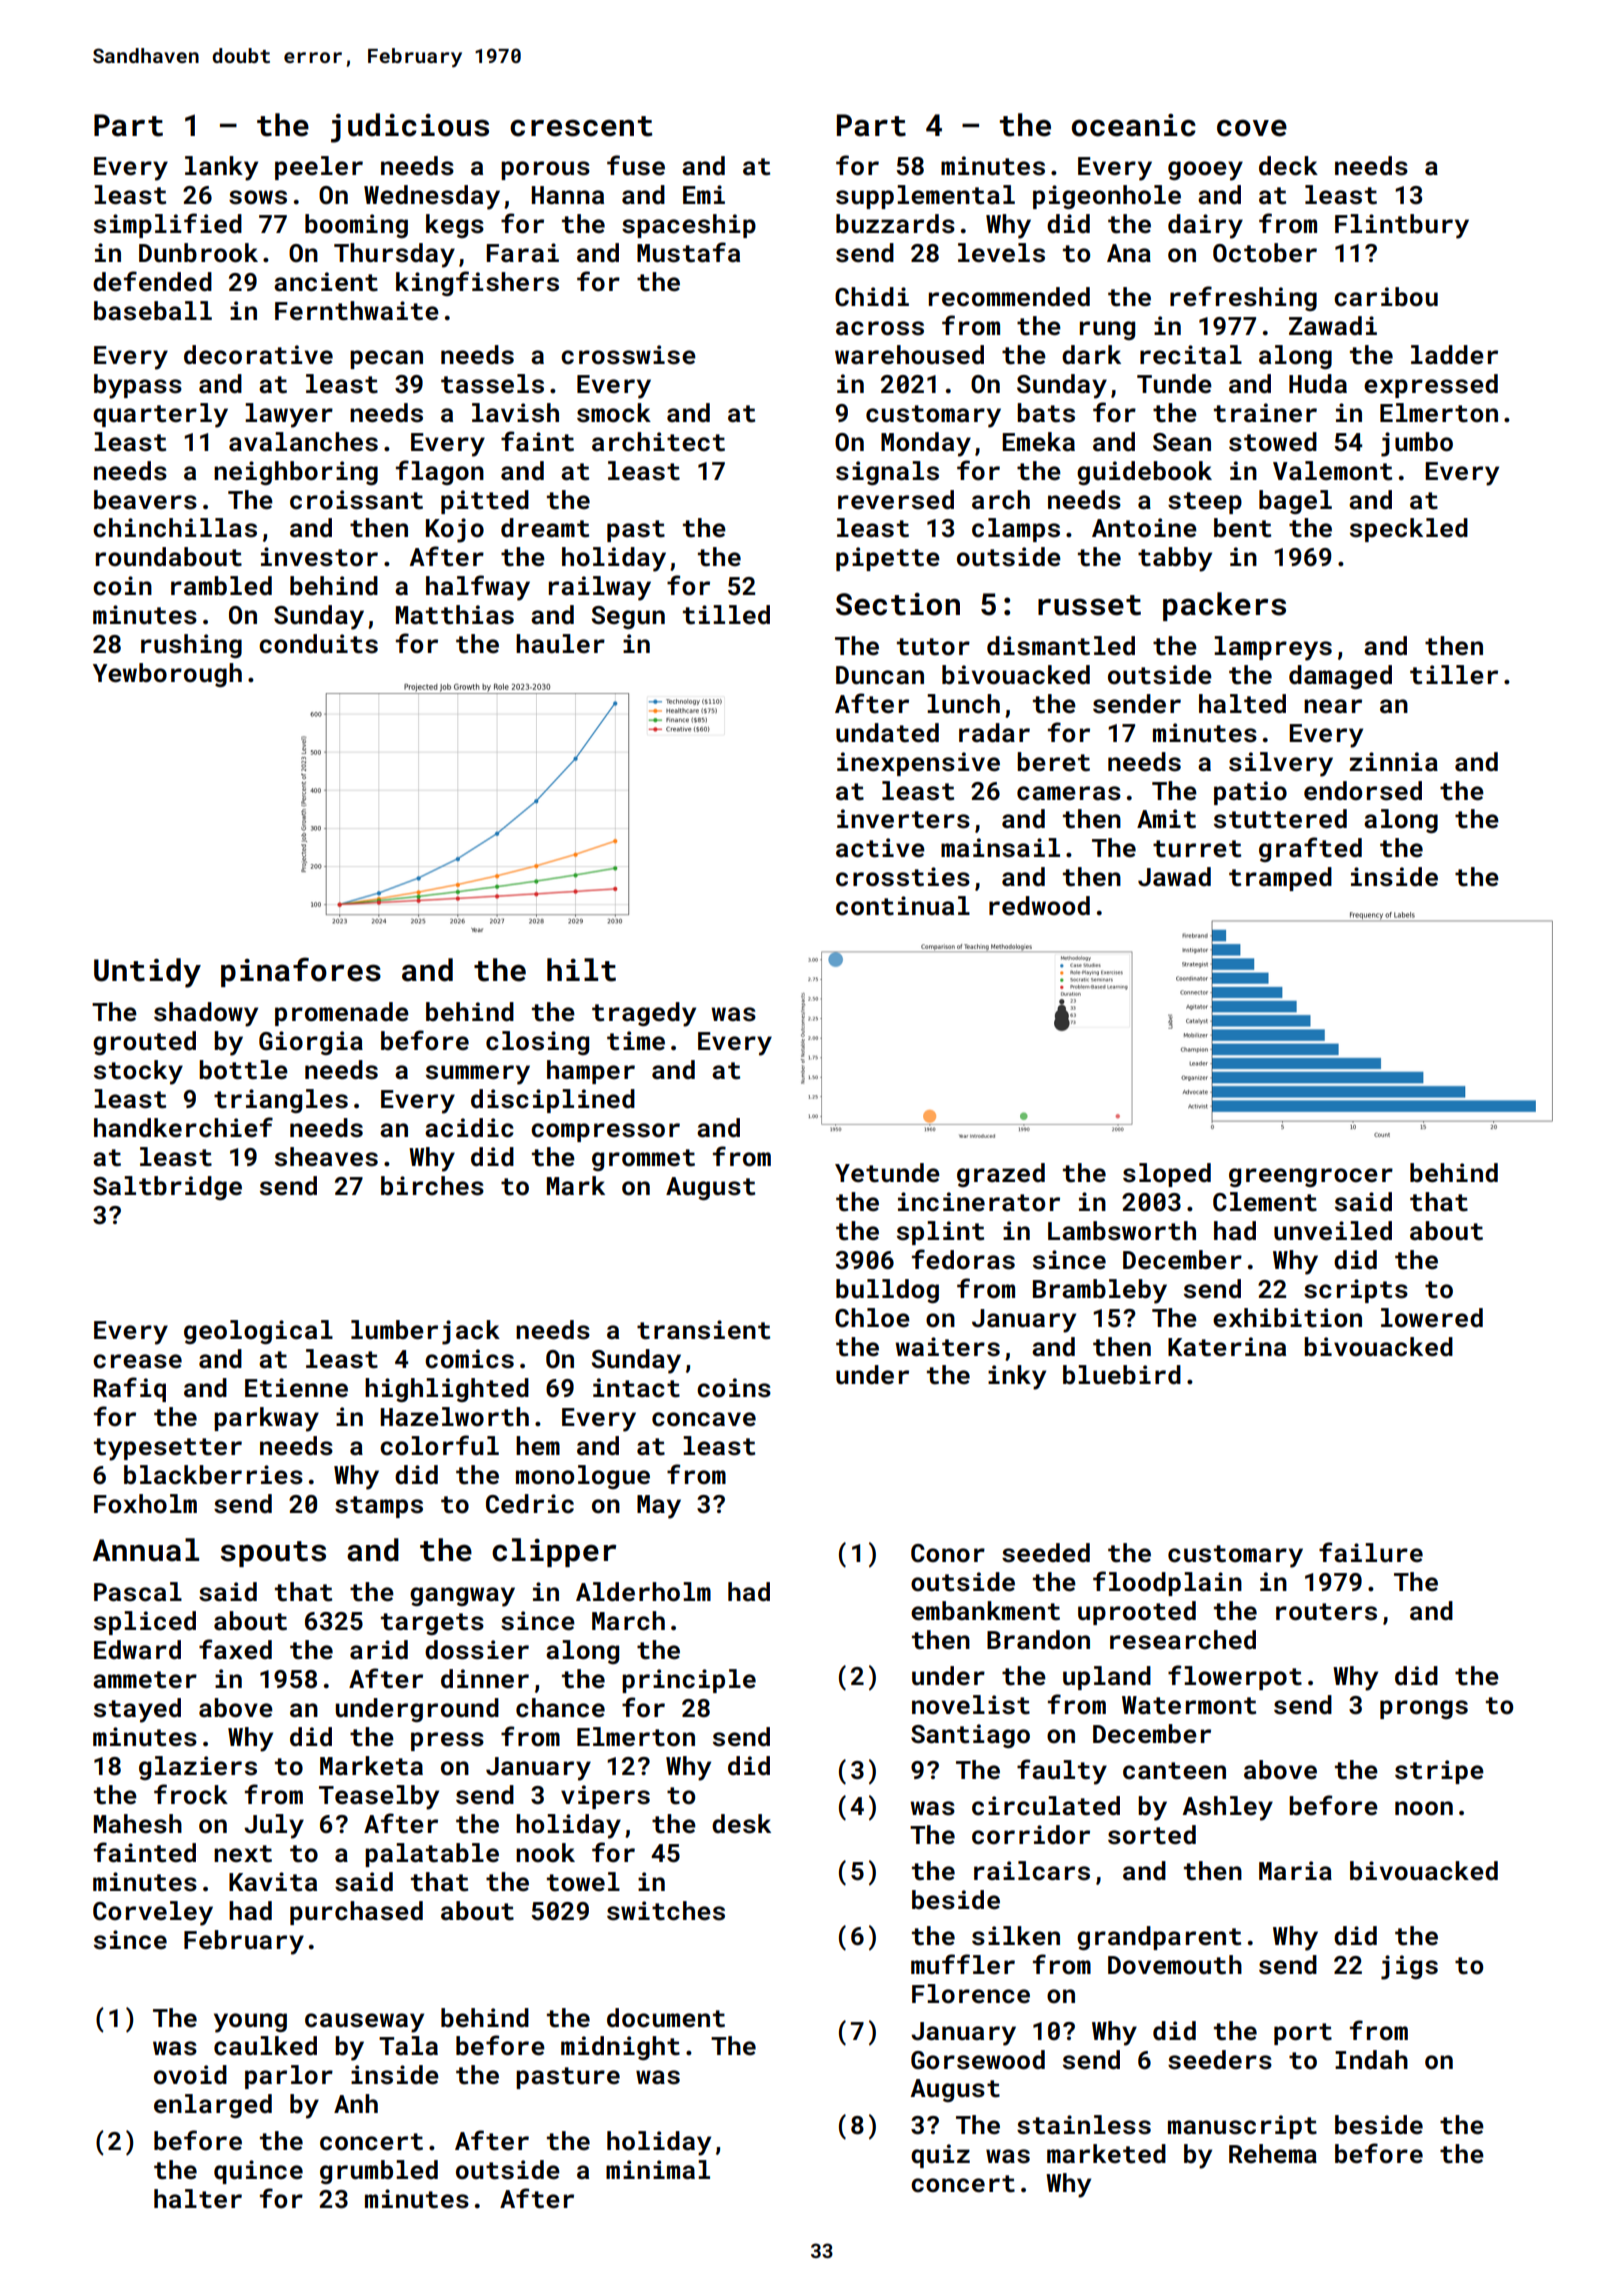  What do you see at coordinates (605, 1797) in the screenshot?
I see `vipers` at bounding box center [605, 1797].
